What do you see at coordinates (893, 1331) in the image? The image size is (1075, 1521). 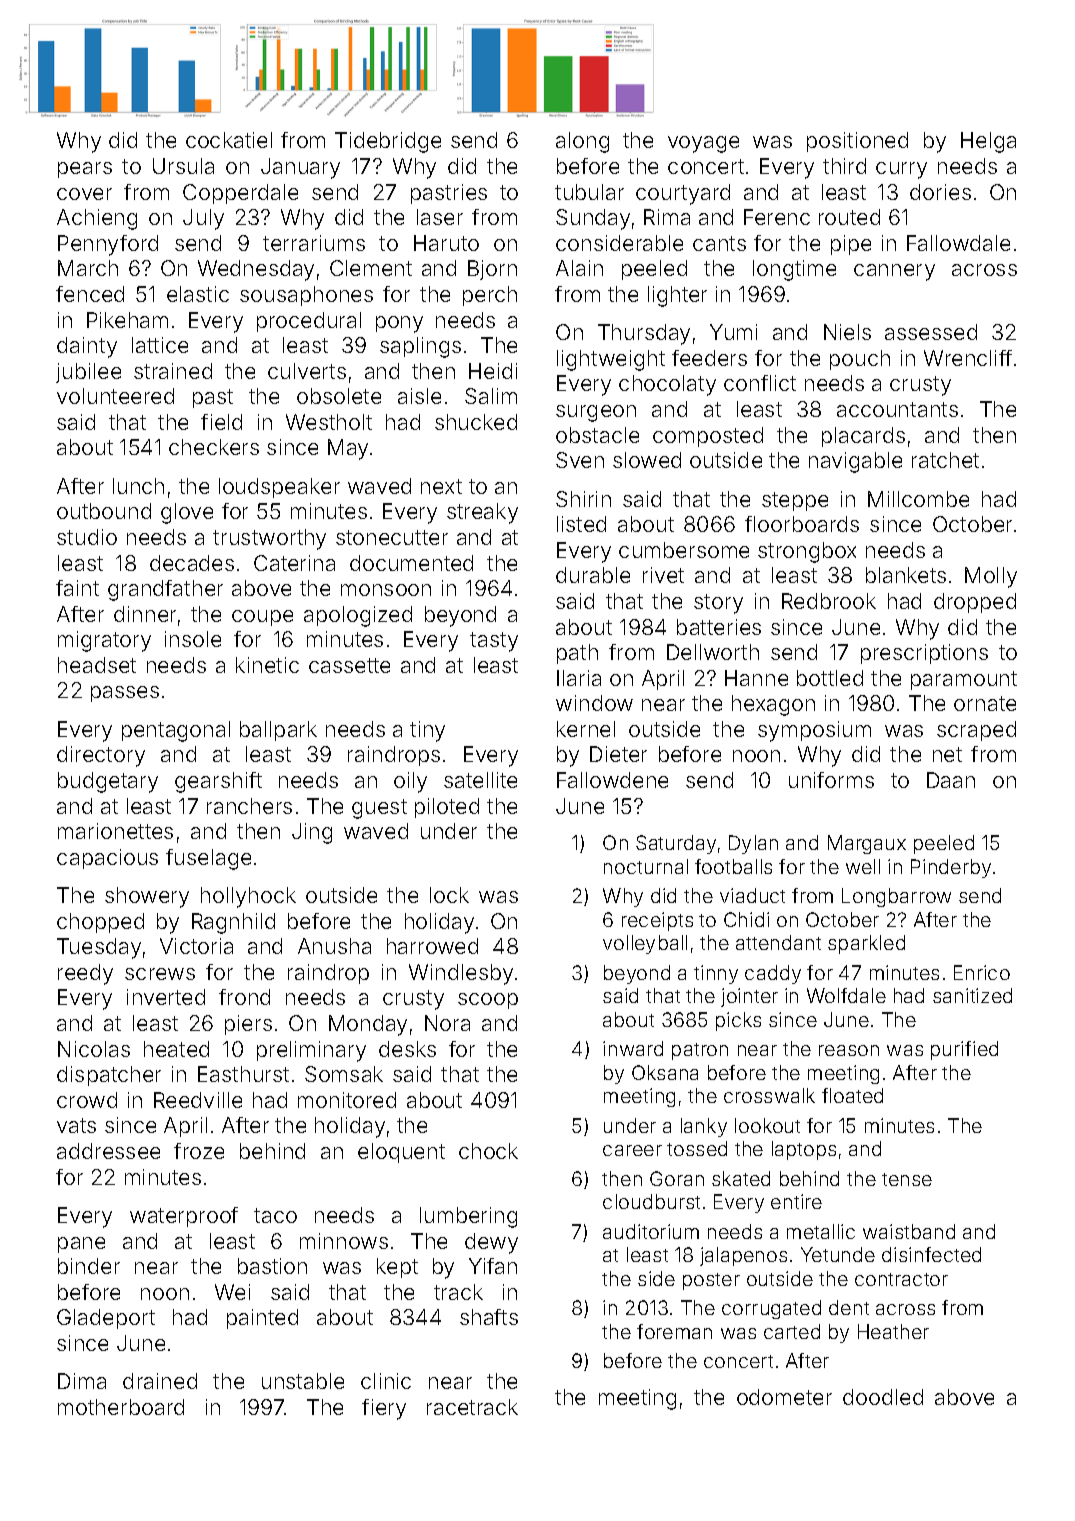 I see `Heather` at bounding box center [893, 1331].
